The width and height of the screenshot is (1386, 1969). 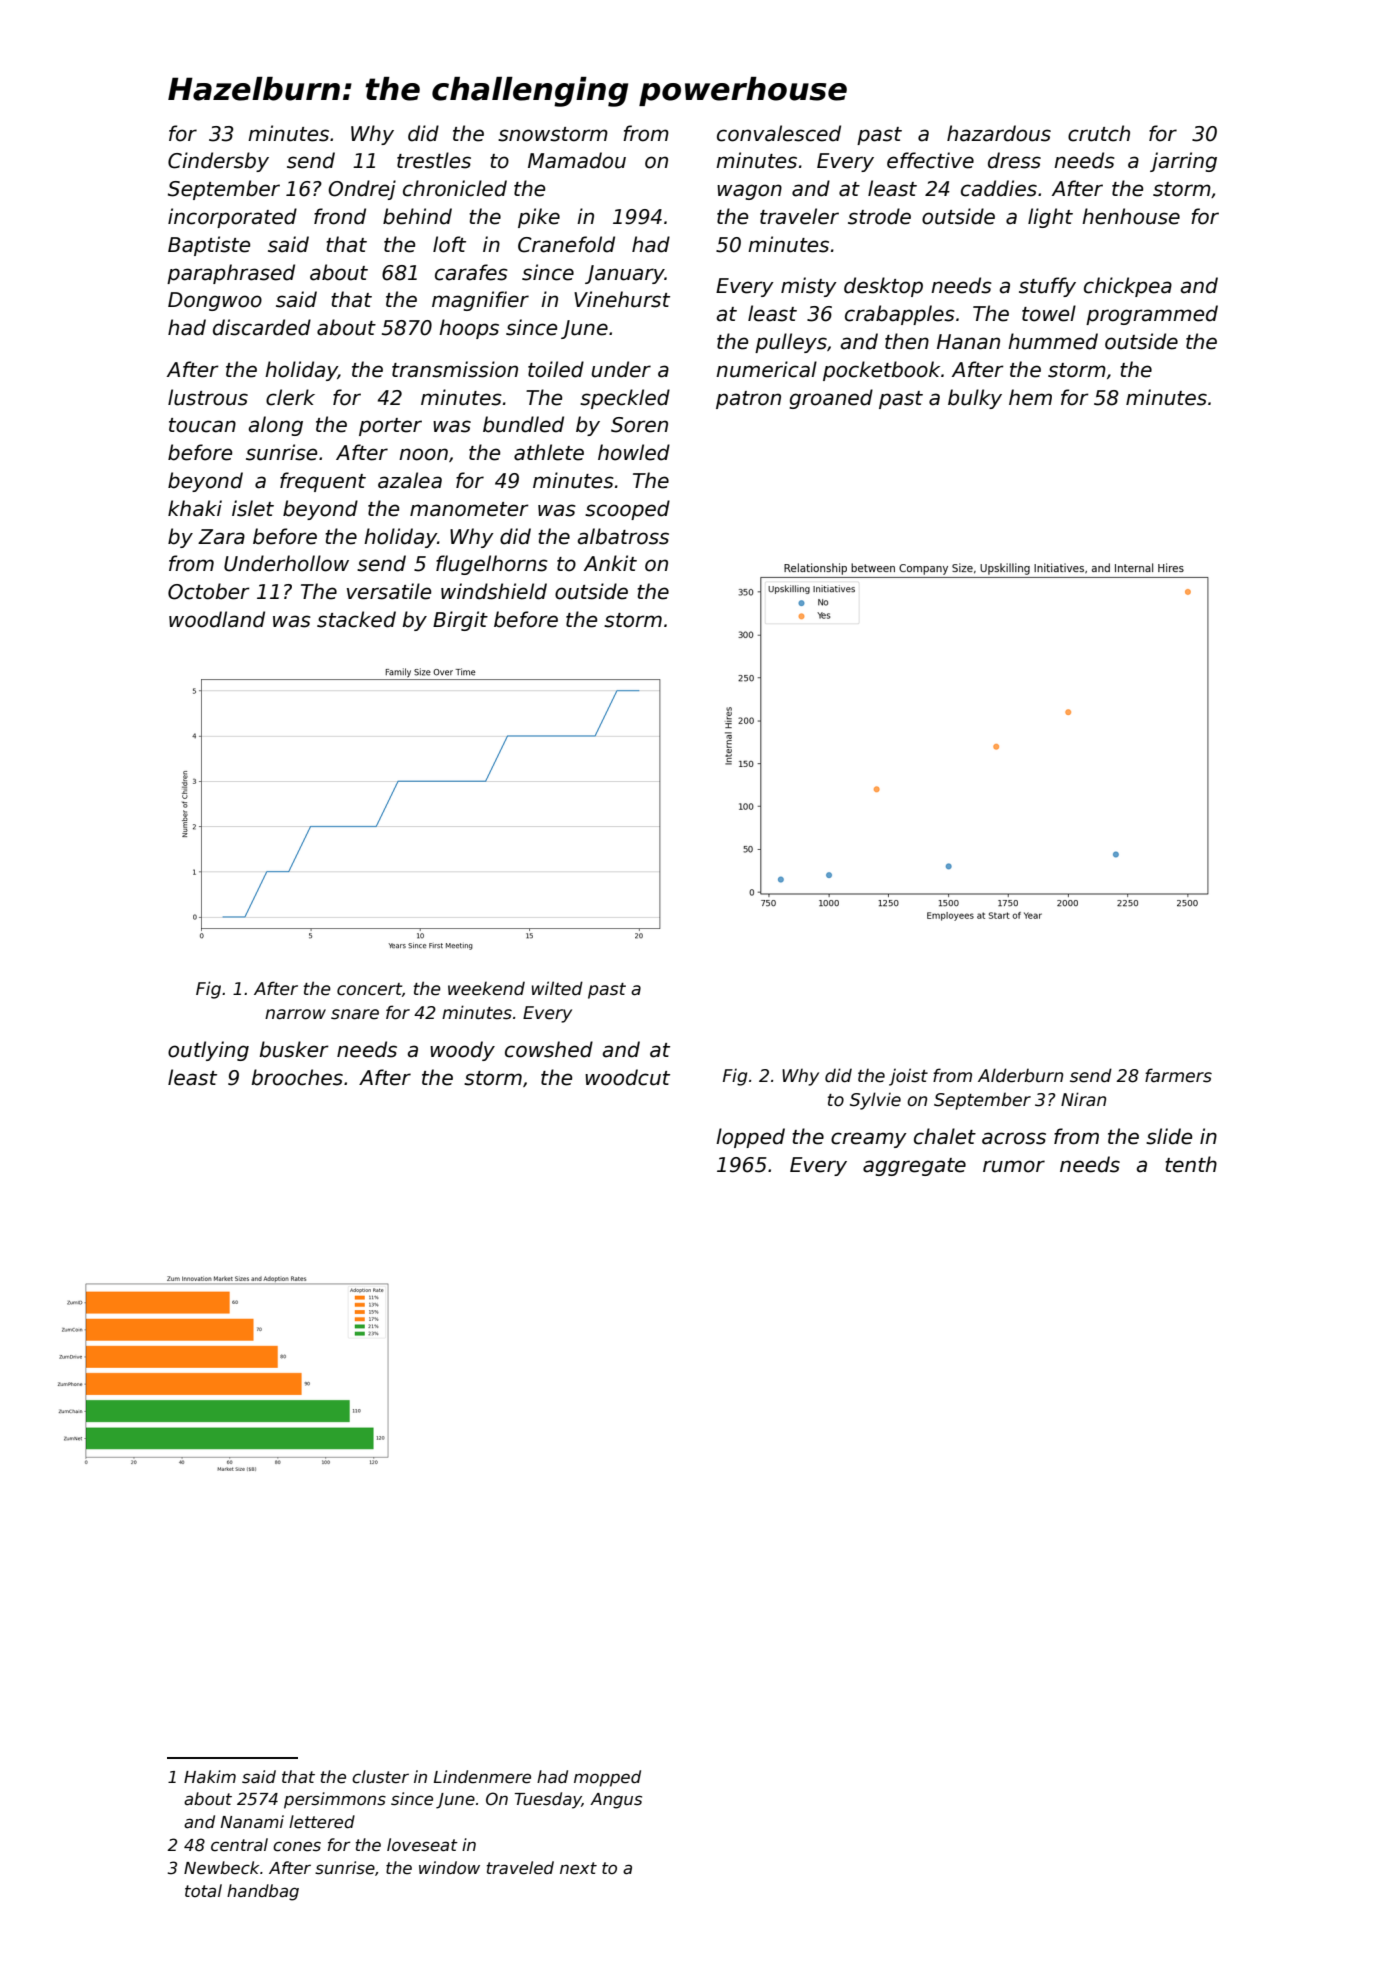 I want to click on hummed, so click(x=1053, y=341).
